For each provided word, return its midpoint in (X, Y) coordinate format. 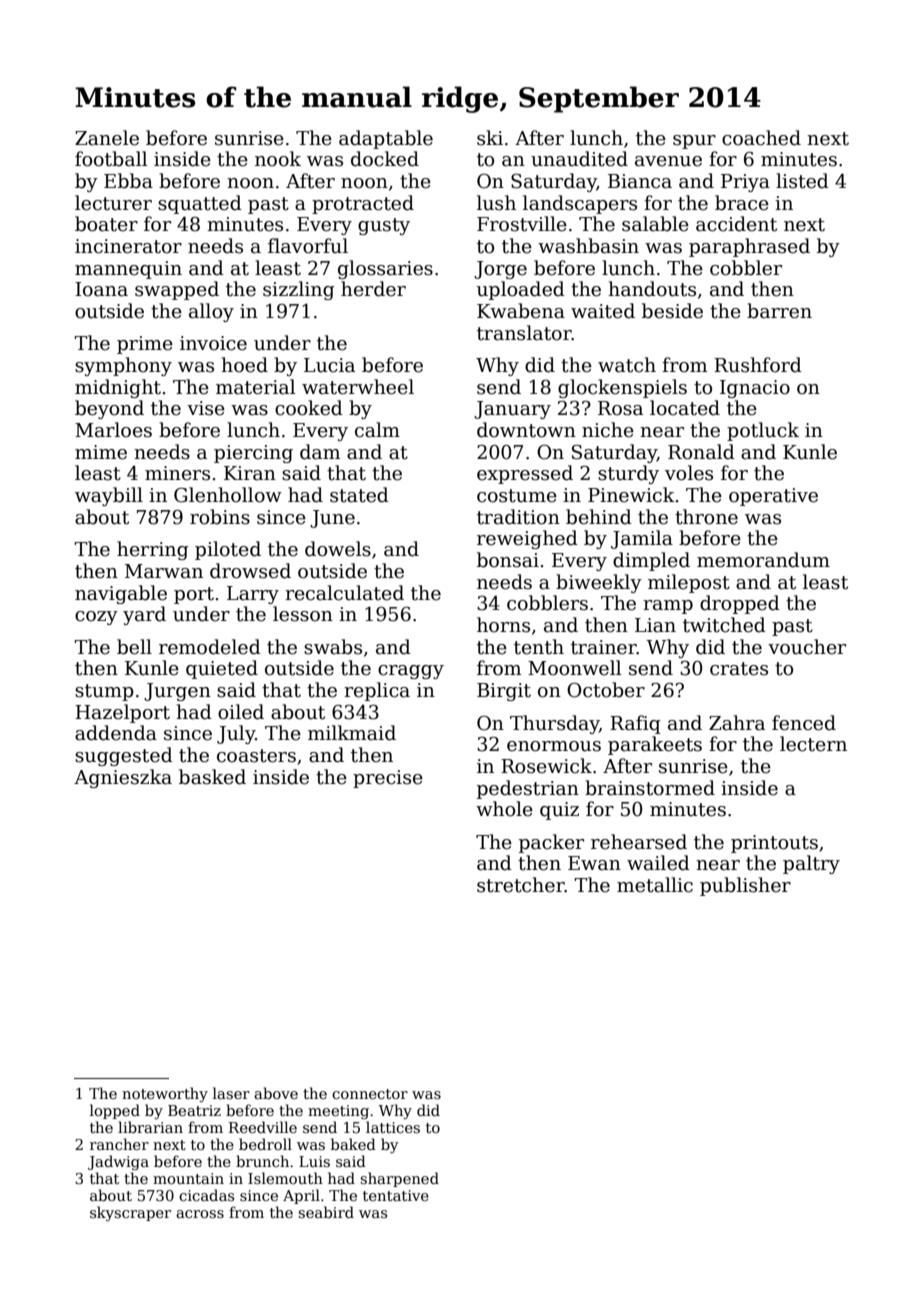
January (512, 410)
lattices (393, 1127)
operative (773, 497)
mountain (188, 1178)
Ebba (128, 181)
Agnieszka (123, 778)
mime (101, 452)
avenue (668, 161)
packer (551, 843)
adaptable (386, 139)
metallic (655, 885)
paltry (811, 864)
